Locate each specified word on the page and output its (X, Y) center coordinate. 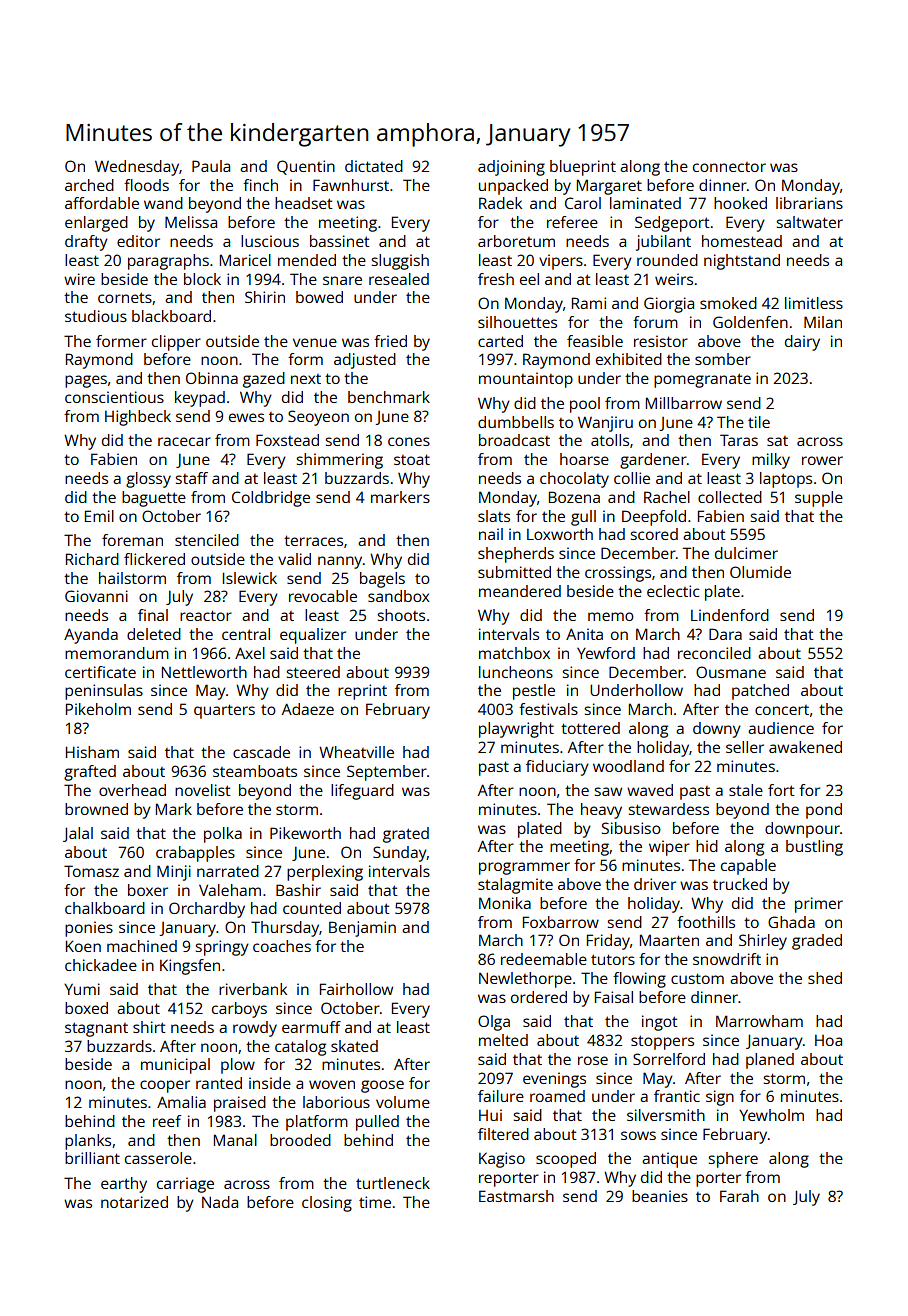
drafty (86, 243)
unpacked (513, 187)
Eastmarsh (516, 1196)
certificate (100, 672)
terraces (313, 540)
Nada (220, 1202)
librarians (809, 203)
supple (819, 499)
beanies (660, 1196)
